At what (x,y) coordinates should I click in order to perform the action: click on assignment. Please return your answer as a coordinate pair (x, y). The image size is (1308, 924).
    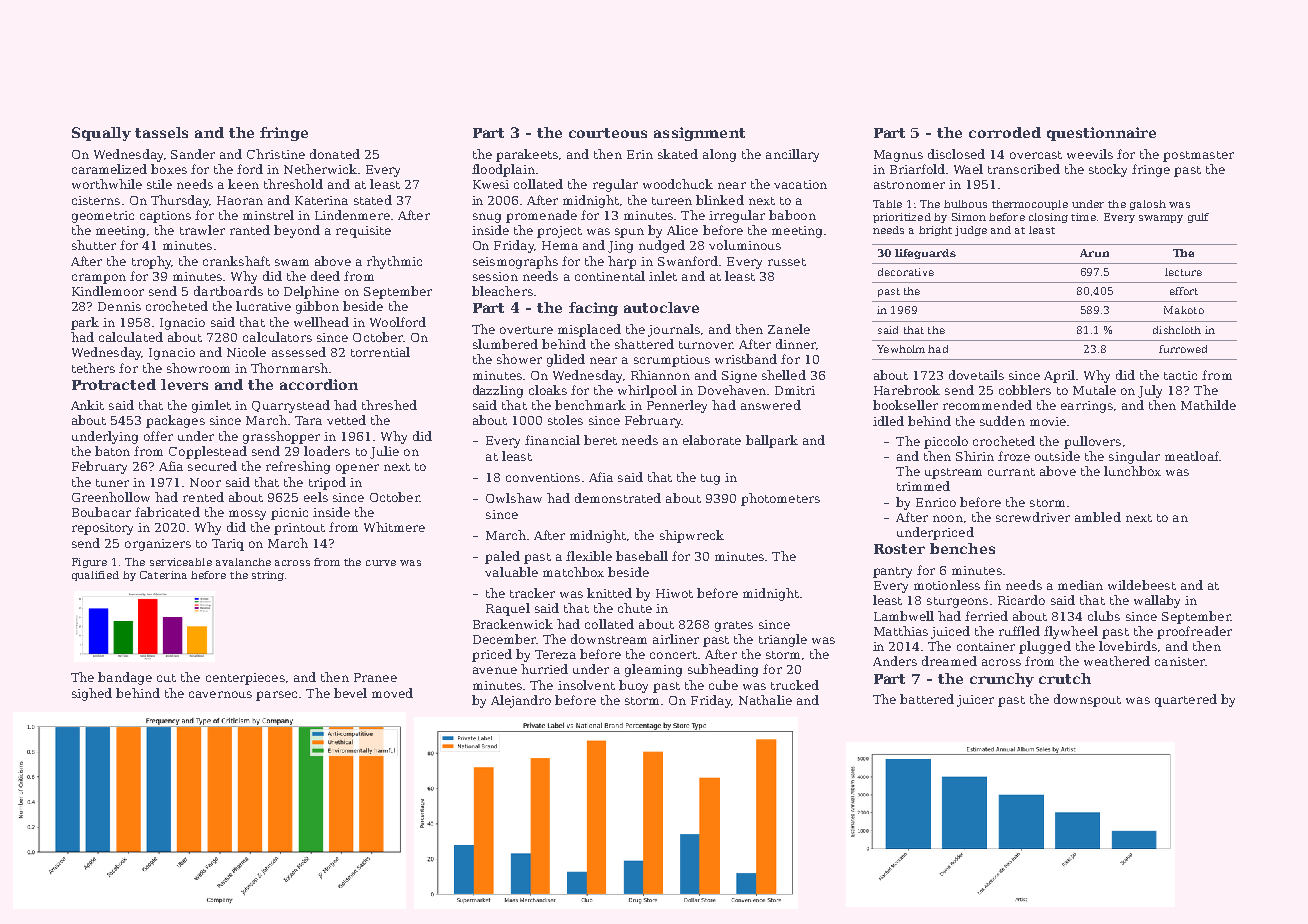
    Looking at the image, I should click on (699, 134).
